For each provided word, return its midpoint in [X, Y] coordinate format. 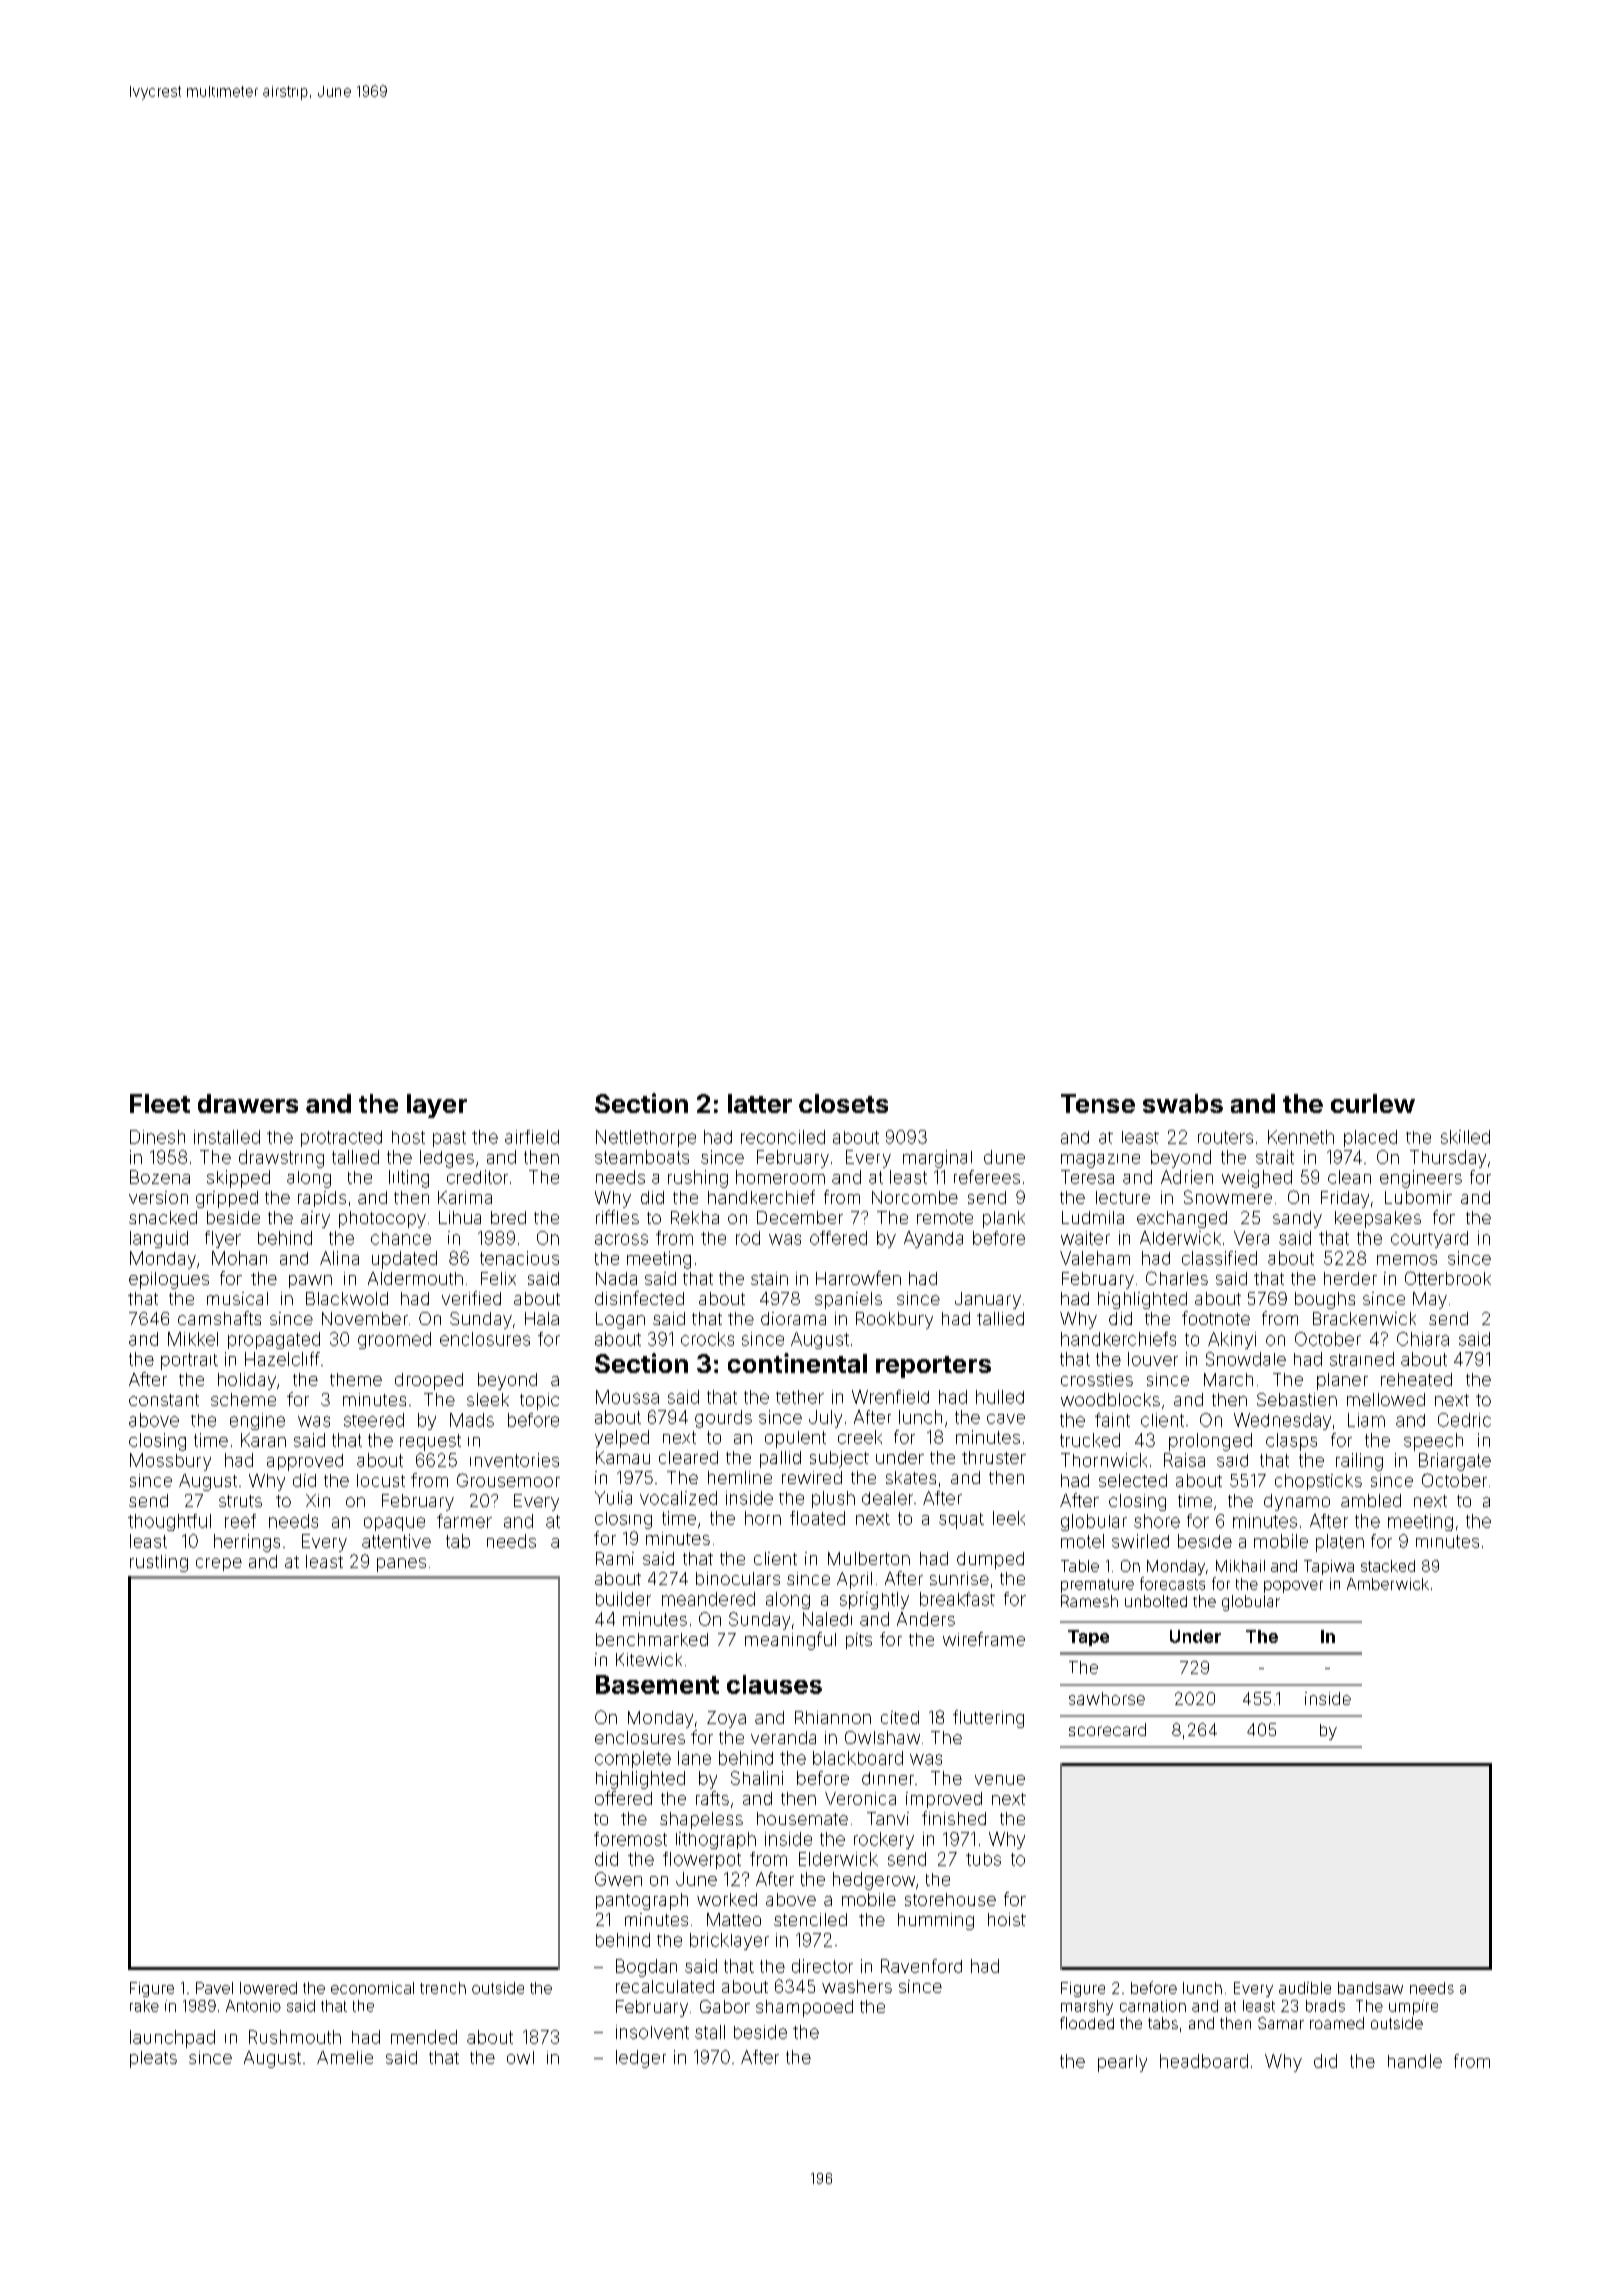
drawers [248, 1103]
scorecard [1107, 1729]
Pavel [214, 1988]
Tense [1098, 1103]
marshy [1087, 2007]
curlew [1373, 1103]
